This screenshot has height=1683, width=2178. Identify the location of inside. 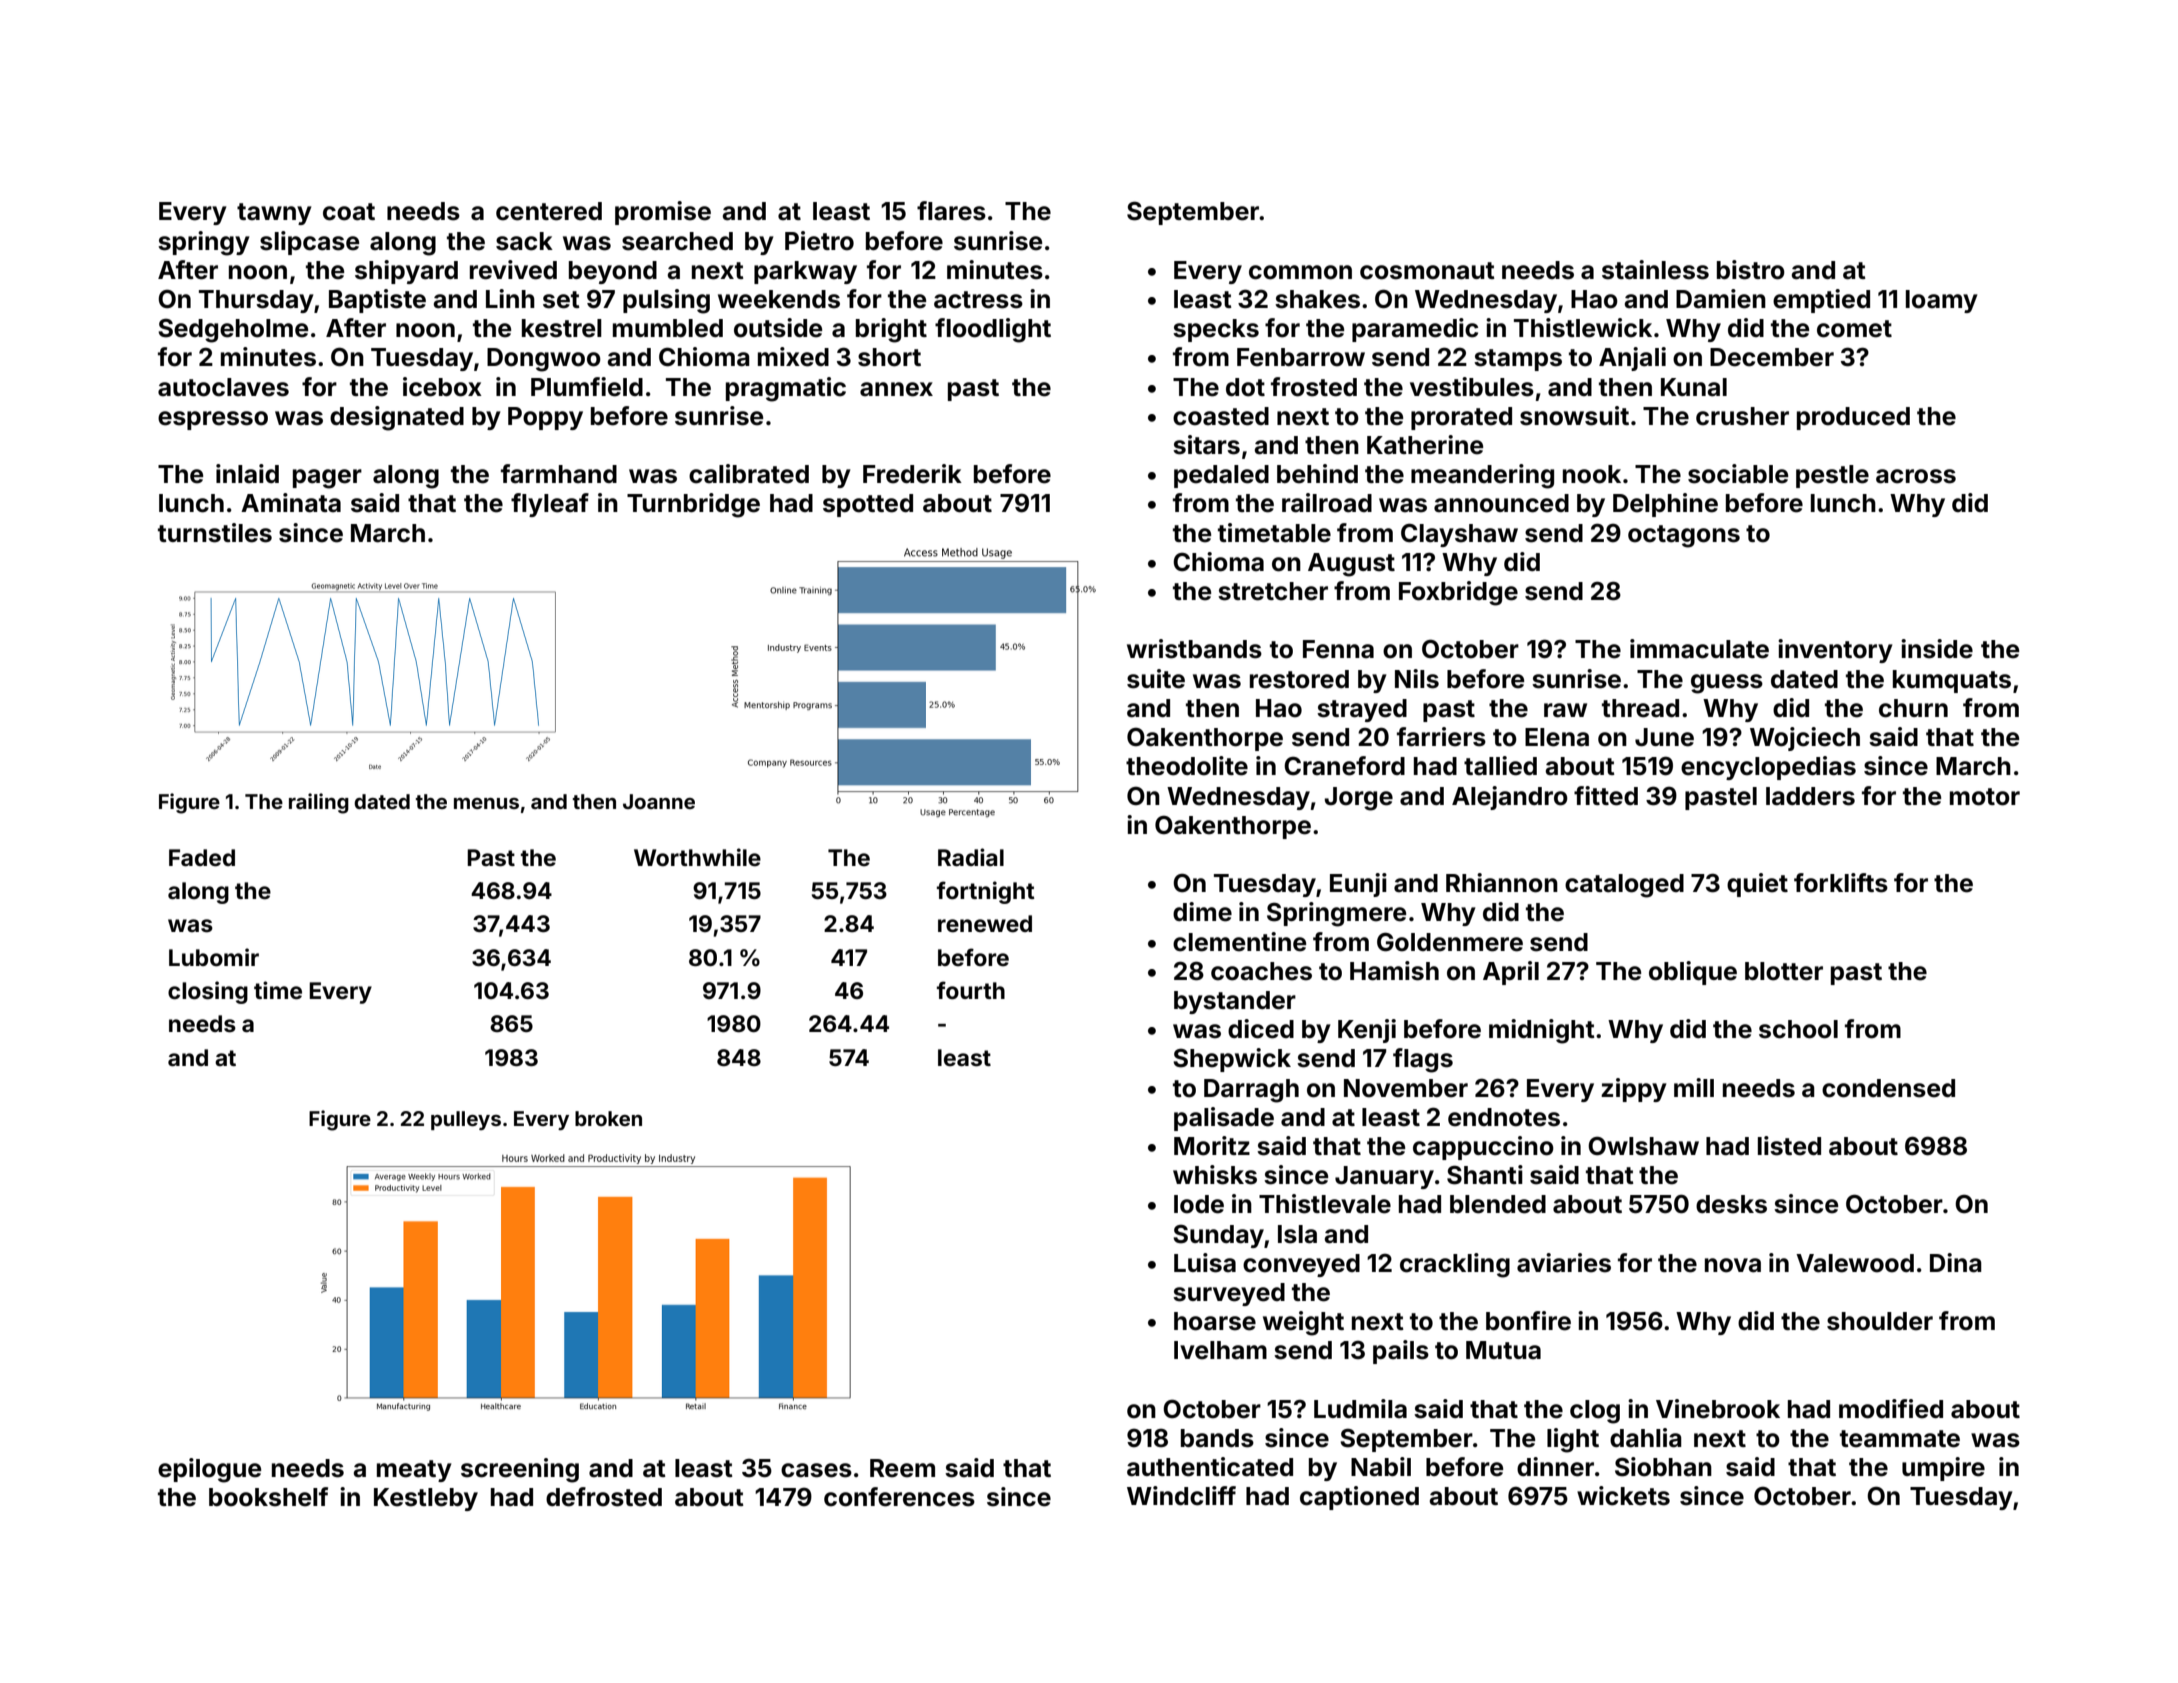
(1937, 649).
